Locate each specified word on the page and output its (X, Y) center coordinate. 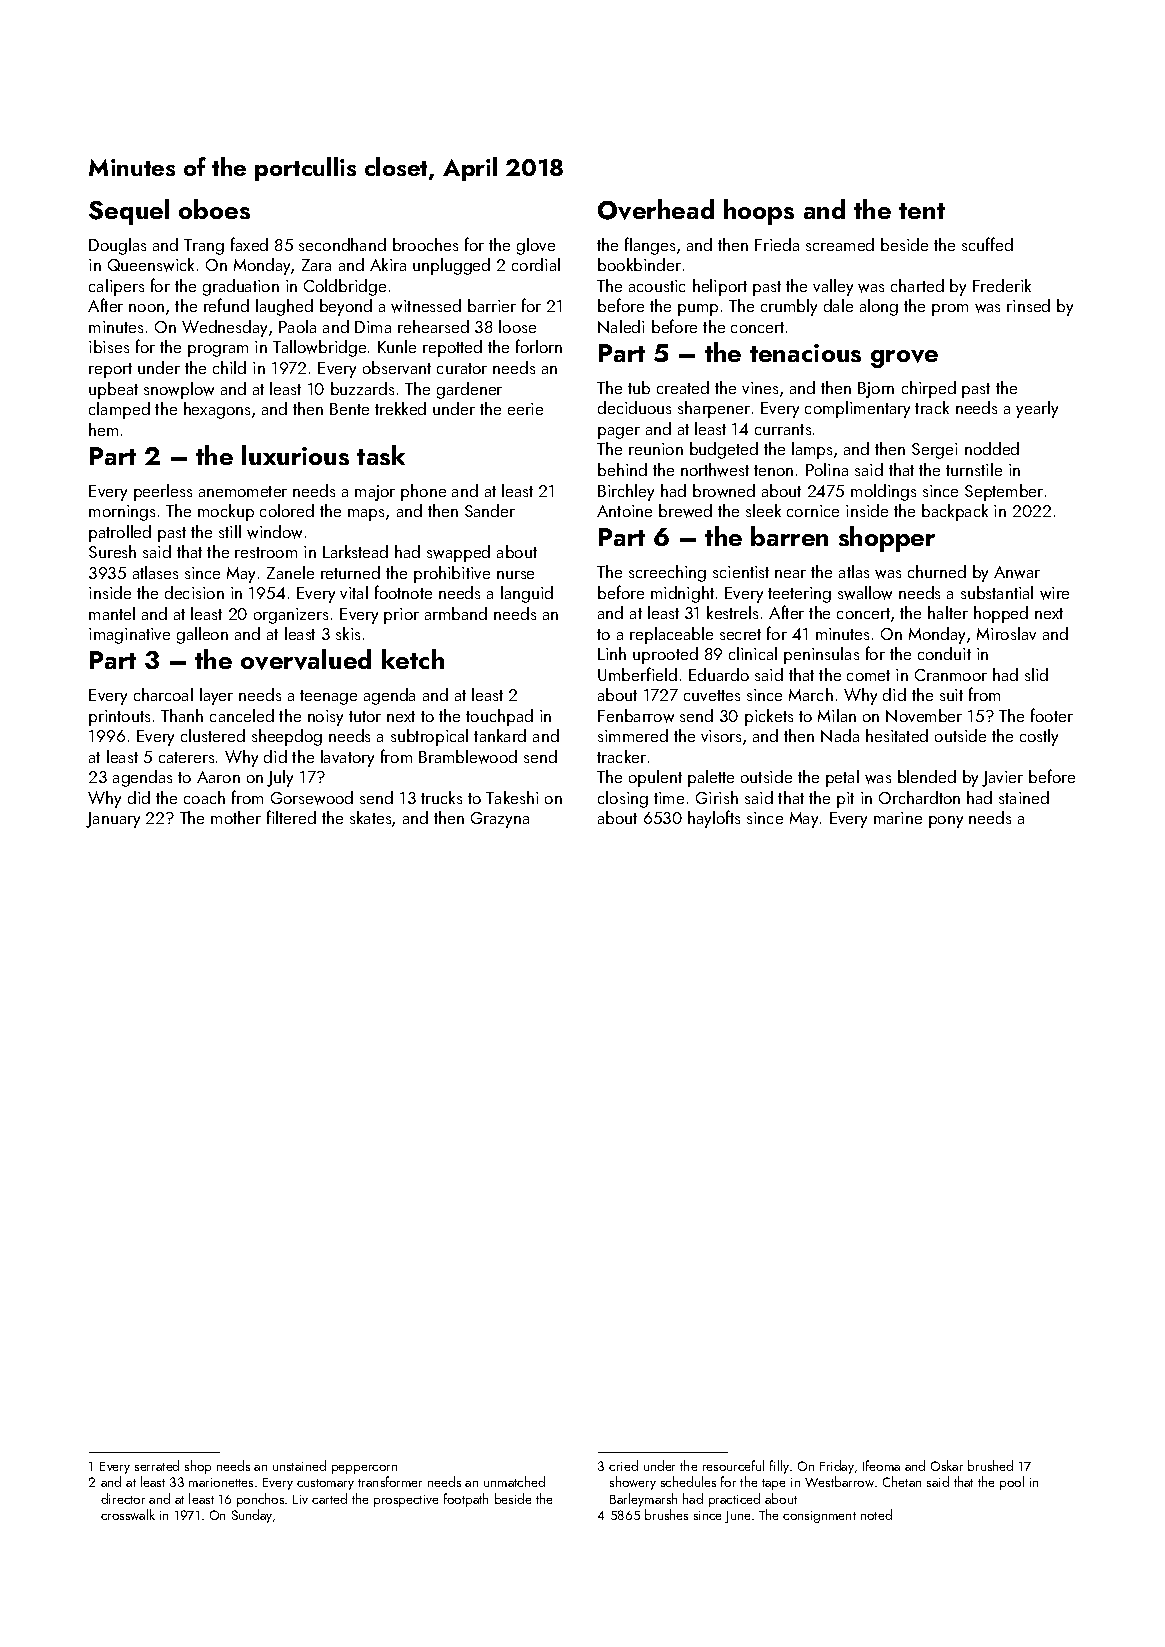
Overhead (656, 209)
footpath (466, 1500)
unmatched (514, 1481)
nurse (515, 575)
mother (236, 817)
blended (927, 776)
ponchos (260, 1500)
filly (779, 1467)
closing (623, 799)
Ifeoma (881, 1465)
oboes (214, 209)
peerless (163, 492)
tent (922, 211)
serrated (157, 1465)
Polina (827, 469)
